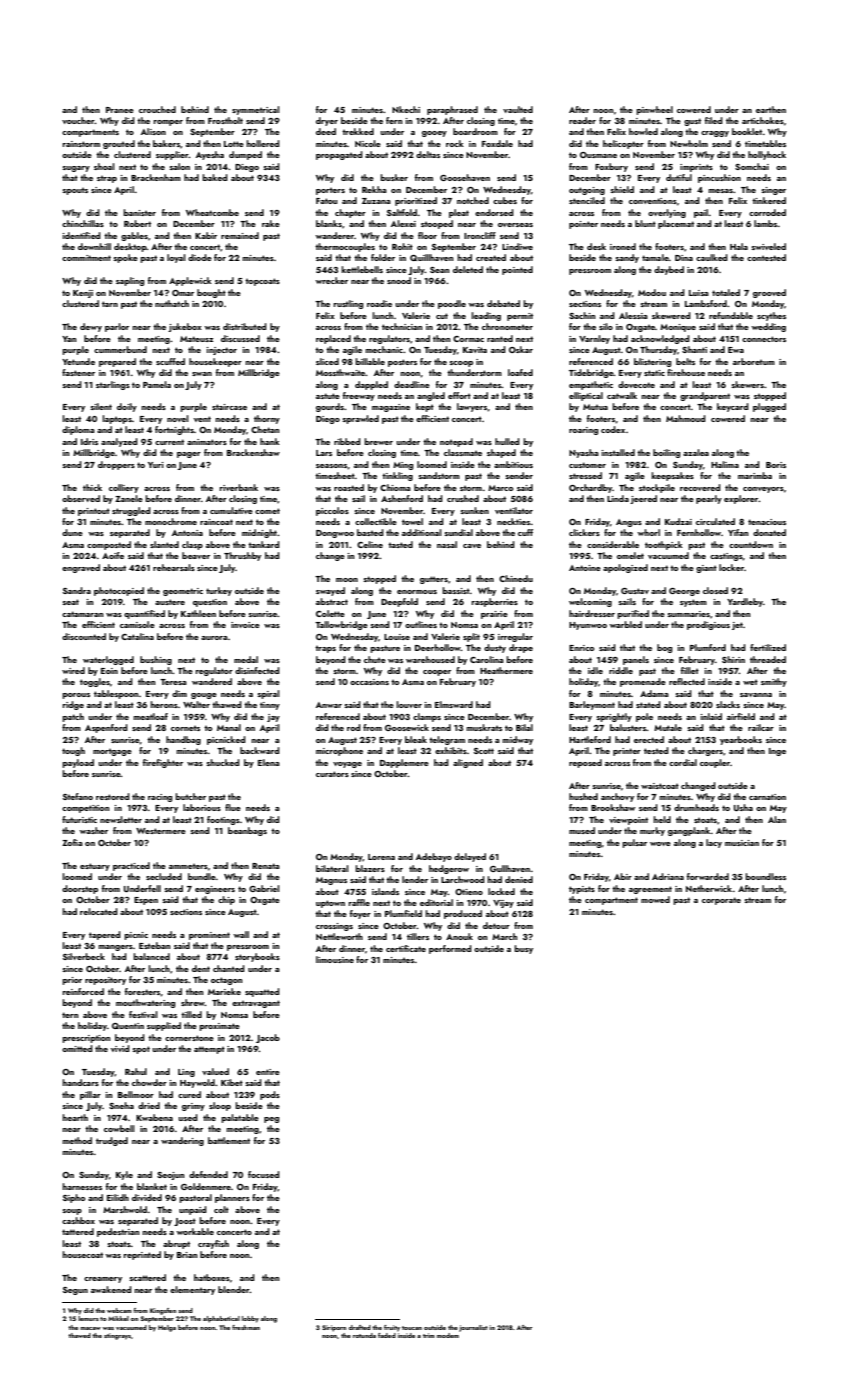 The height and width of the image is (1400, 849). I want to click on busy, so click(523, 949).
